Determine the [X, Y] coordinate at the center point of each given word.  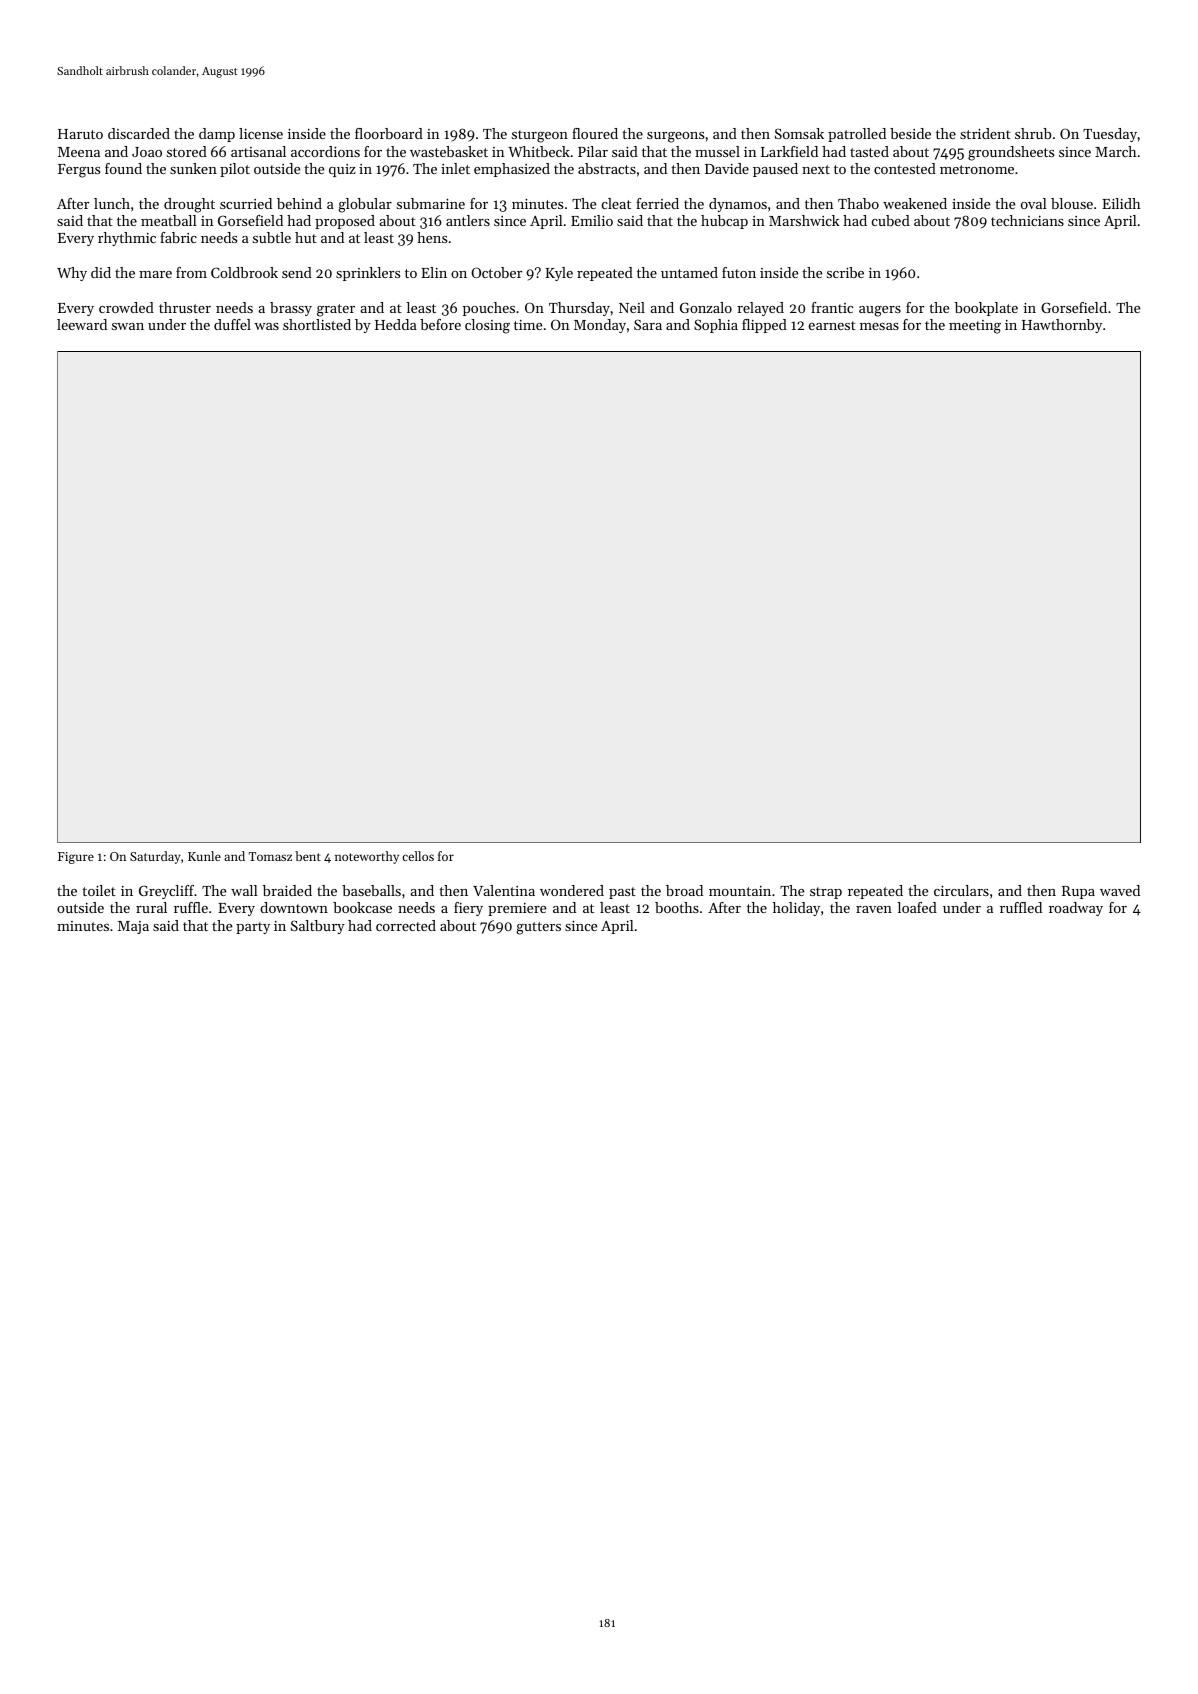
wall [244, 890]
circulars [961, 890]
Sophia [716, 326]
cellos [418, 856]
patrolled [857, 135]
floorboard [389, 133]
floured [595, 133]
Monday [600, 326]
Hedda [396, 324]
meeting [975, 327]
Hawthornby [1062, 326]
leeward [82, 324]
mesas [879, 326]
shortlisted [317, 324]
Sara [648, 324]
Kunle [204, 856]
